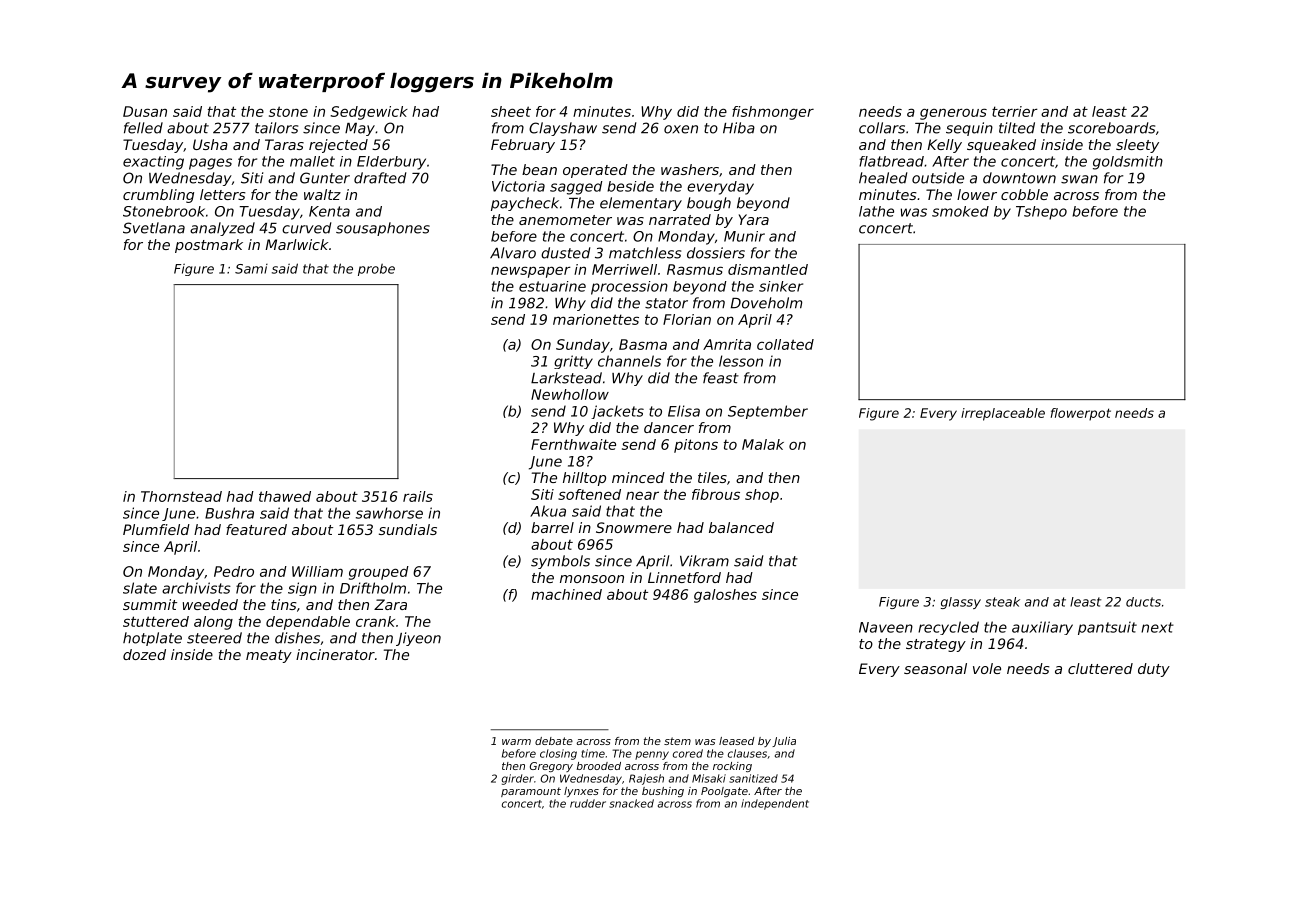 The width and height of the screenshot is (1308, 924). Describe the element at coordinates (256, 529) in the screenshot. I see `featured` at that location.
